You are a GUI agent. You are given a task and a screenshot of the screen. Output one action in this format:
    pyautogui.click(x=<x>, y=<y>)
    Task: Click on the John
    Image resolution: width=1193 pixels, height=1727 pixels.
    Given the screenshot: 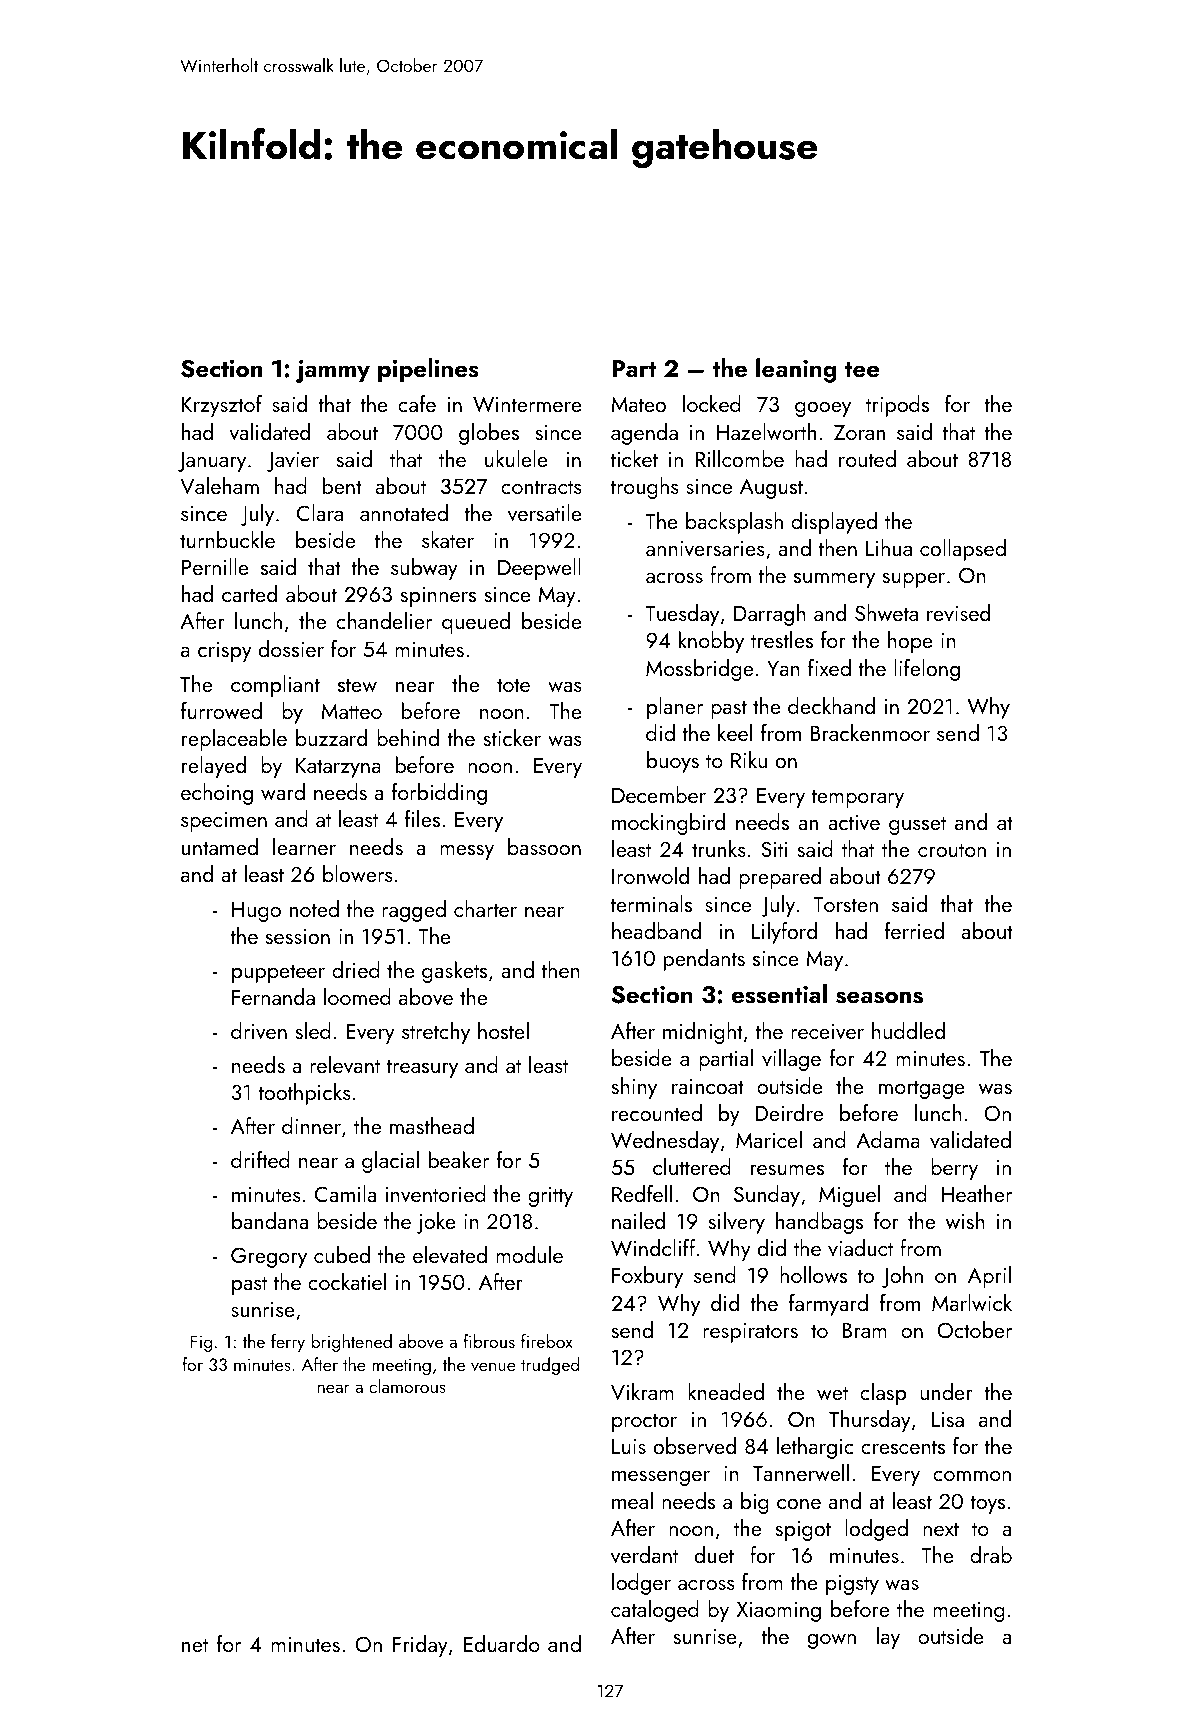 What is the action you would take?
    pyautogui.click(x=902, y=1277)
